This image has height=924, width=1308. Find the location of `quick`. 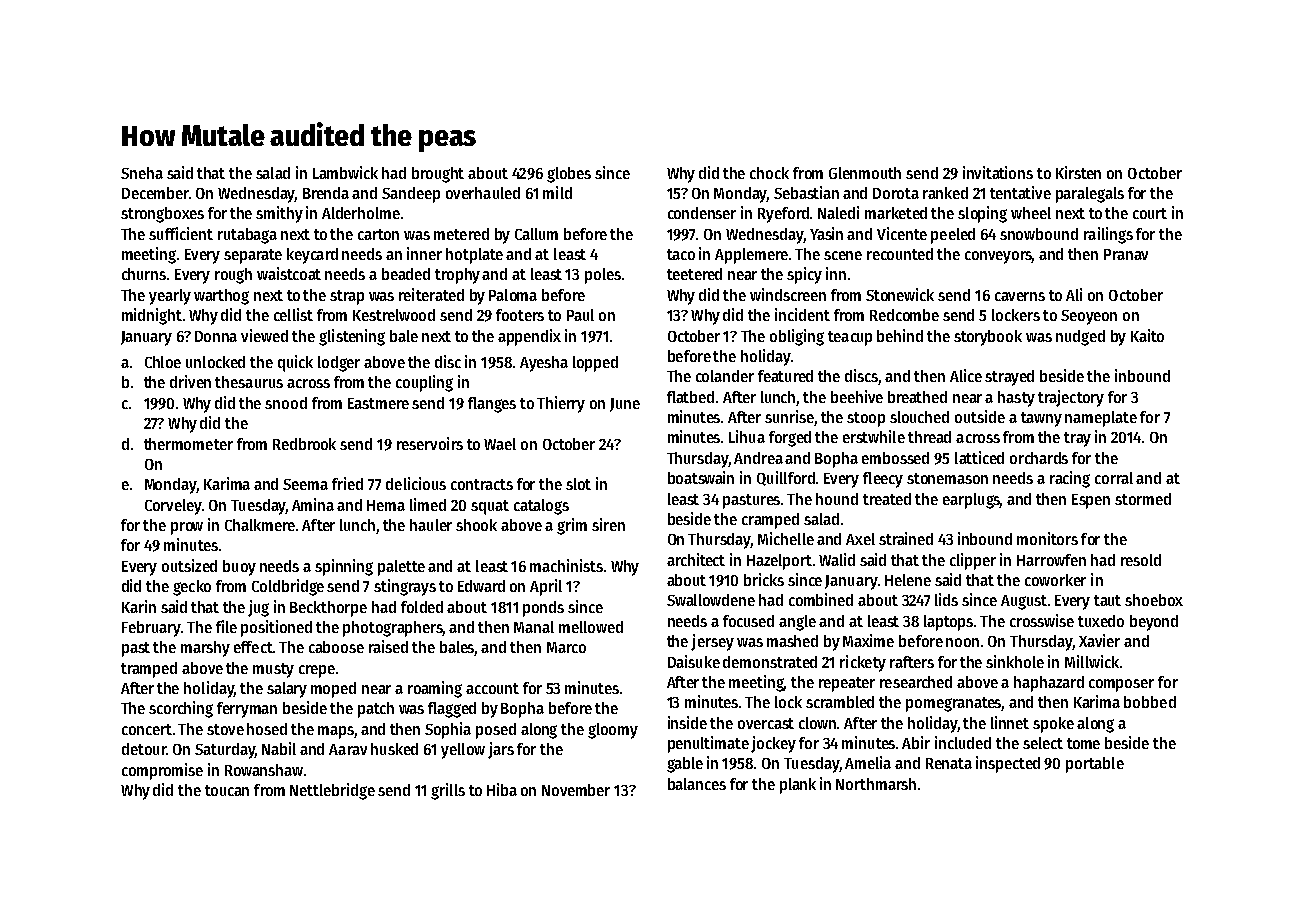

quick is located at coordinates (295, 363).
